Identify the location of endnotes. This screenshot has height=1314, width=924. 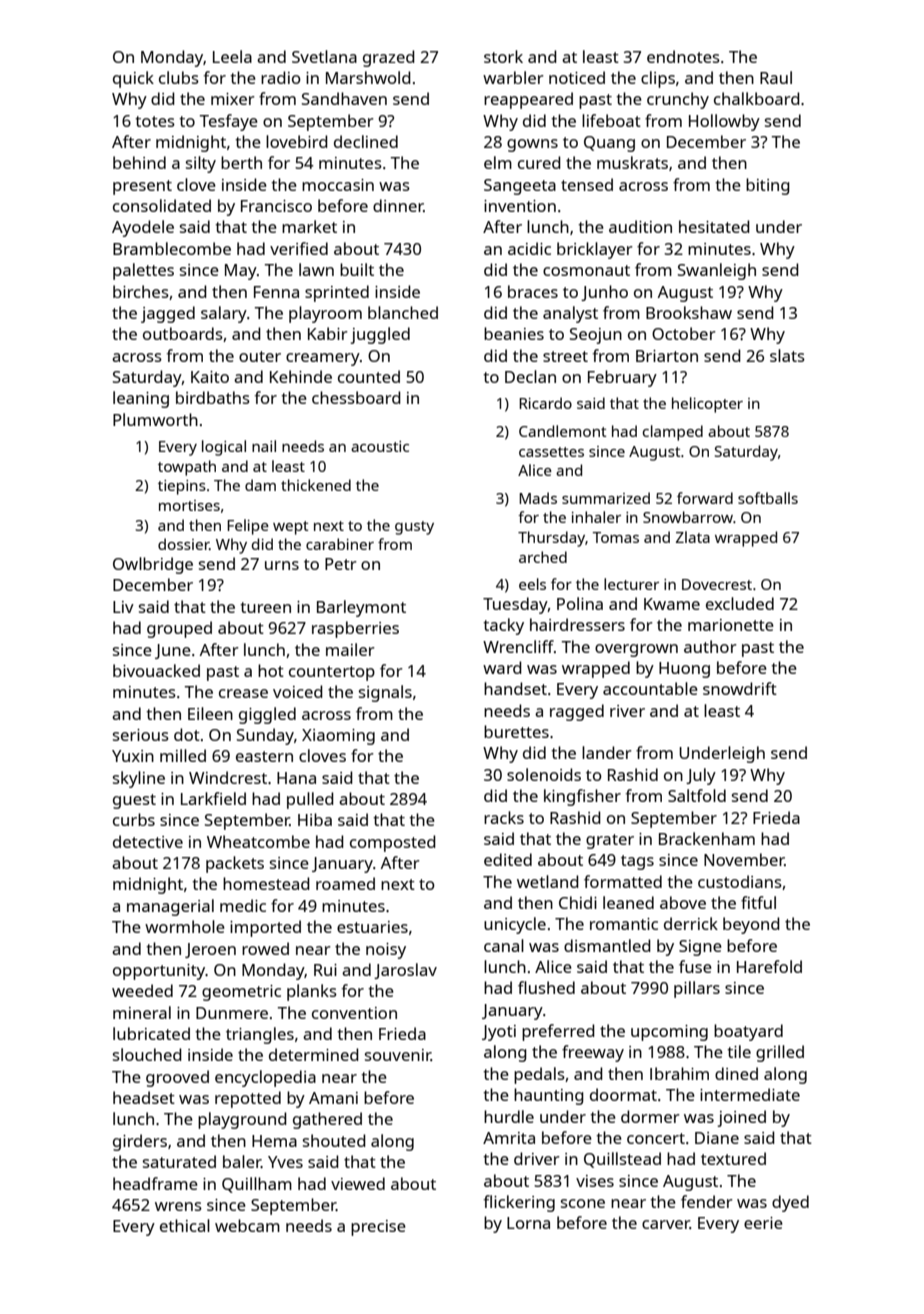
(683, 56).
